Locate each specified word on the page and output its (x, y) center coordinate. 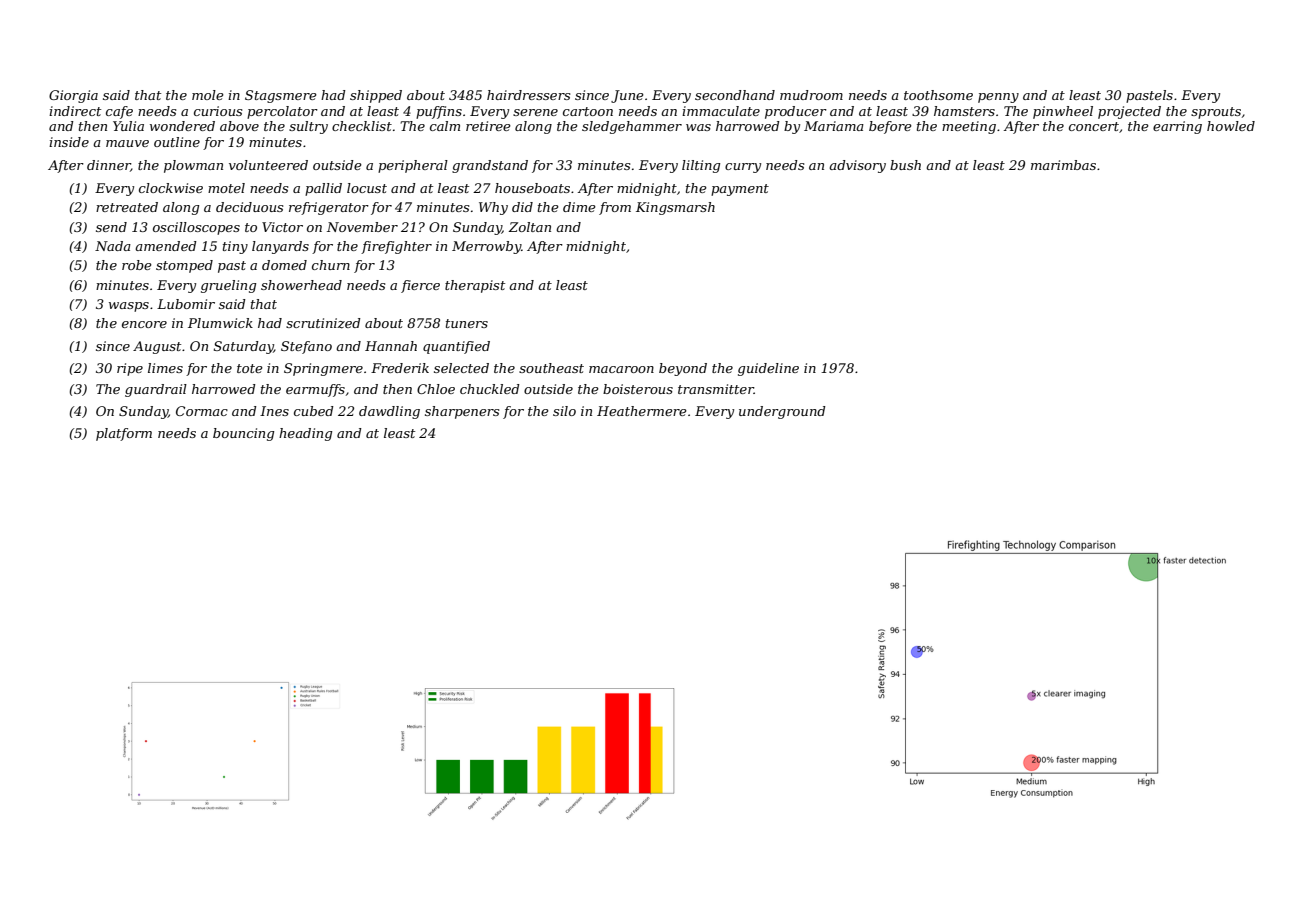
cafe (119, 112)
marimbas (1063, 165)
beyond (683, 369)
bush (905, 165)
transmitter (716, 389)
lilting (701, 166)
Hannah (391, 346)
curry (743, 168)
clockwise (171, 188)
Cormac (202, 411)
